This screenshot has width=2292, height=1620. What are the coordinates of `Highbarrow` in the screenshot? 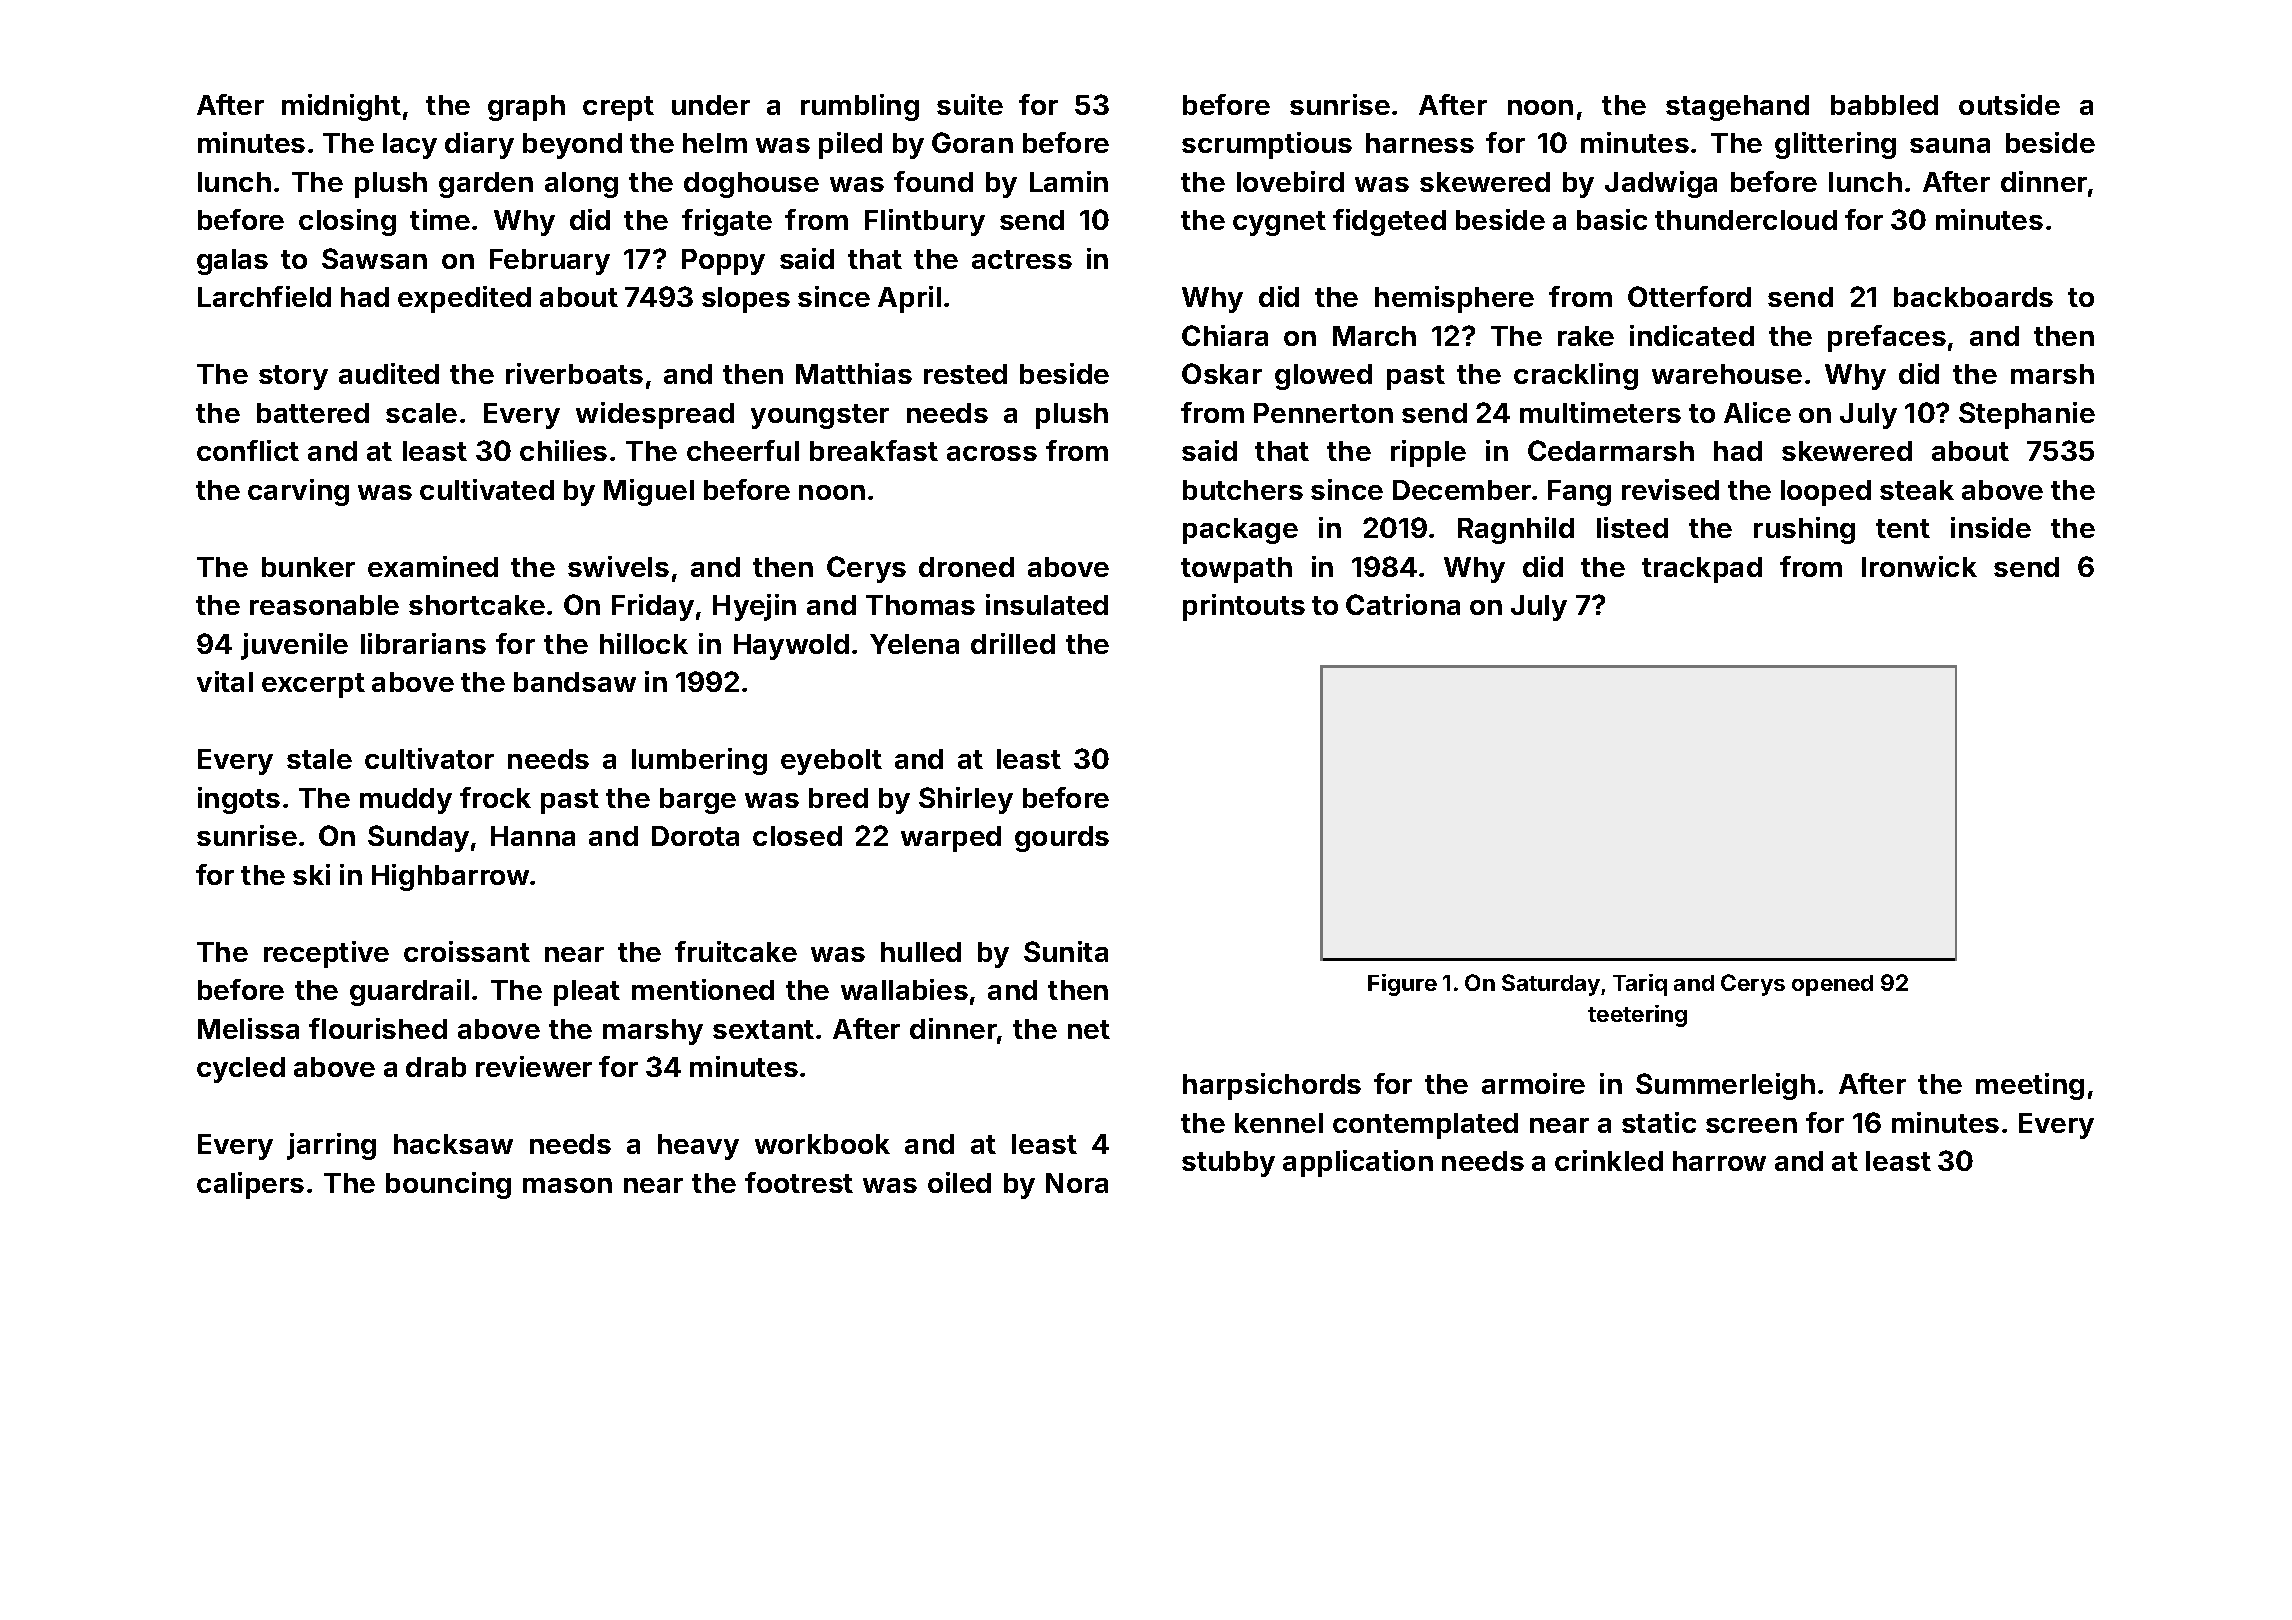 It's located at (450, 877).
